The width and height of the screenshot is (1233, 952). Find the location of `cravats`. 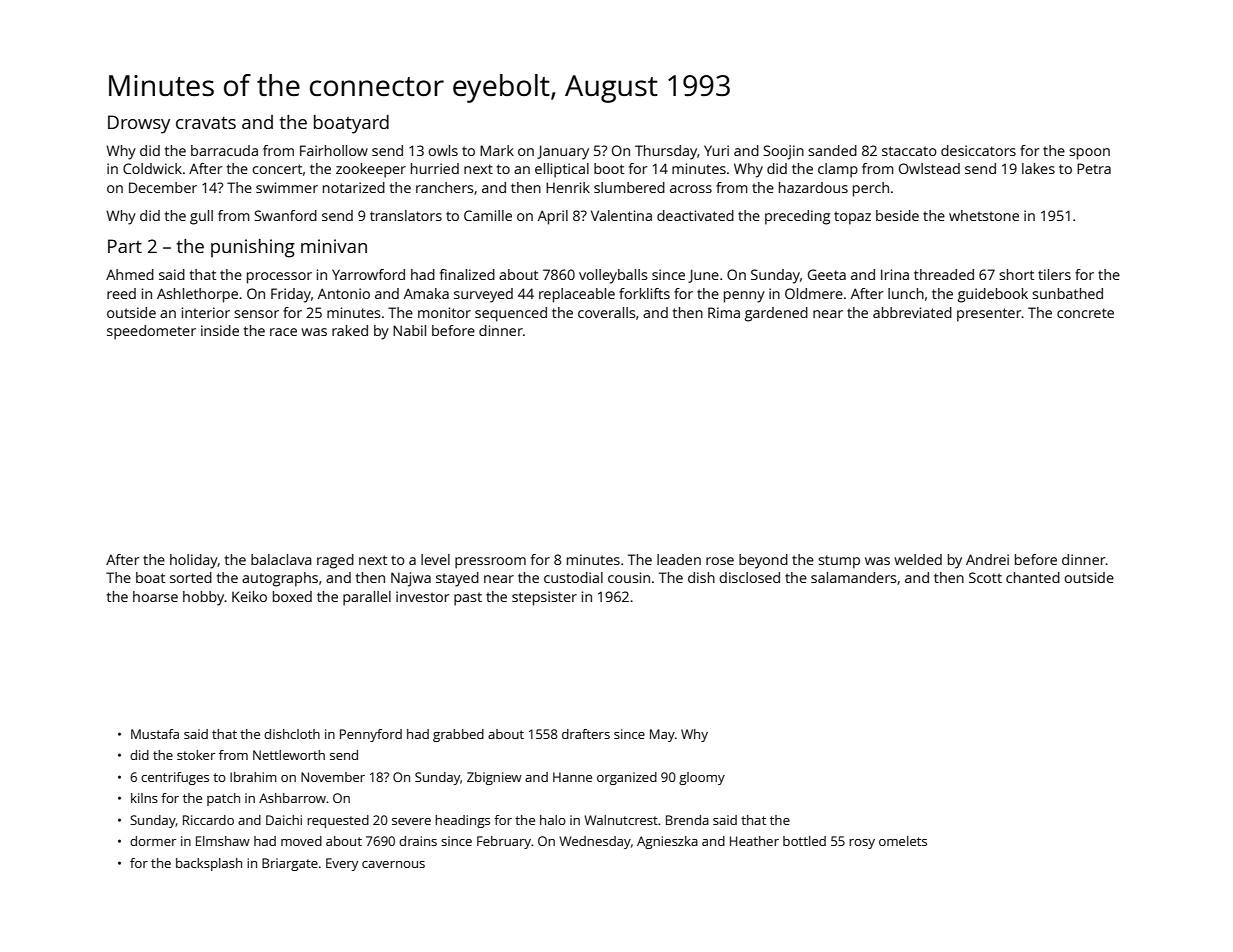

cravats is located at coordinates (206, 123).
